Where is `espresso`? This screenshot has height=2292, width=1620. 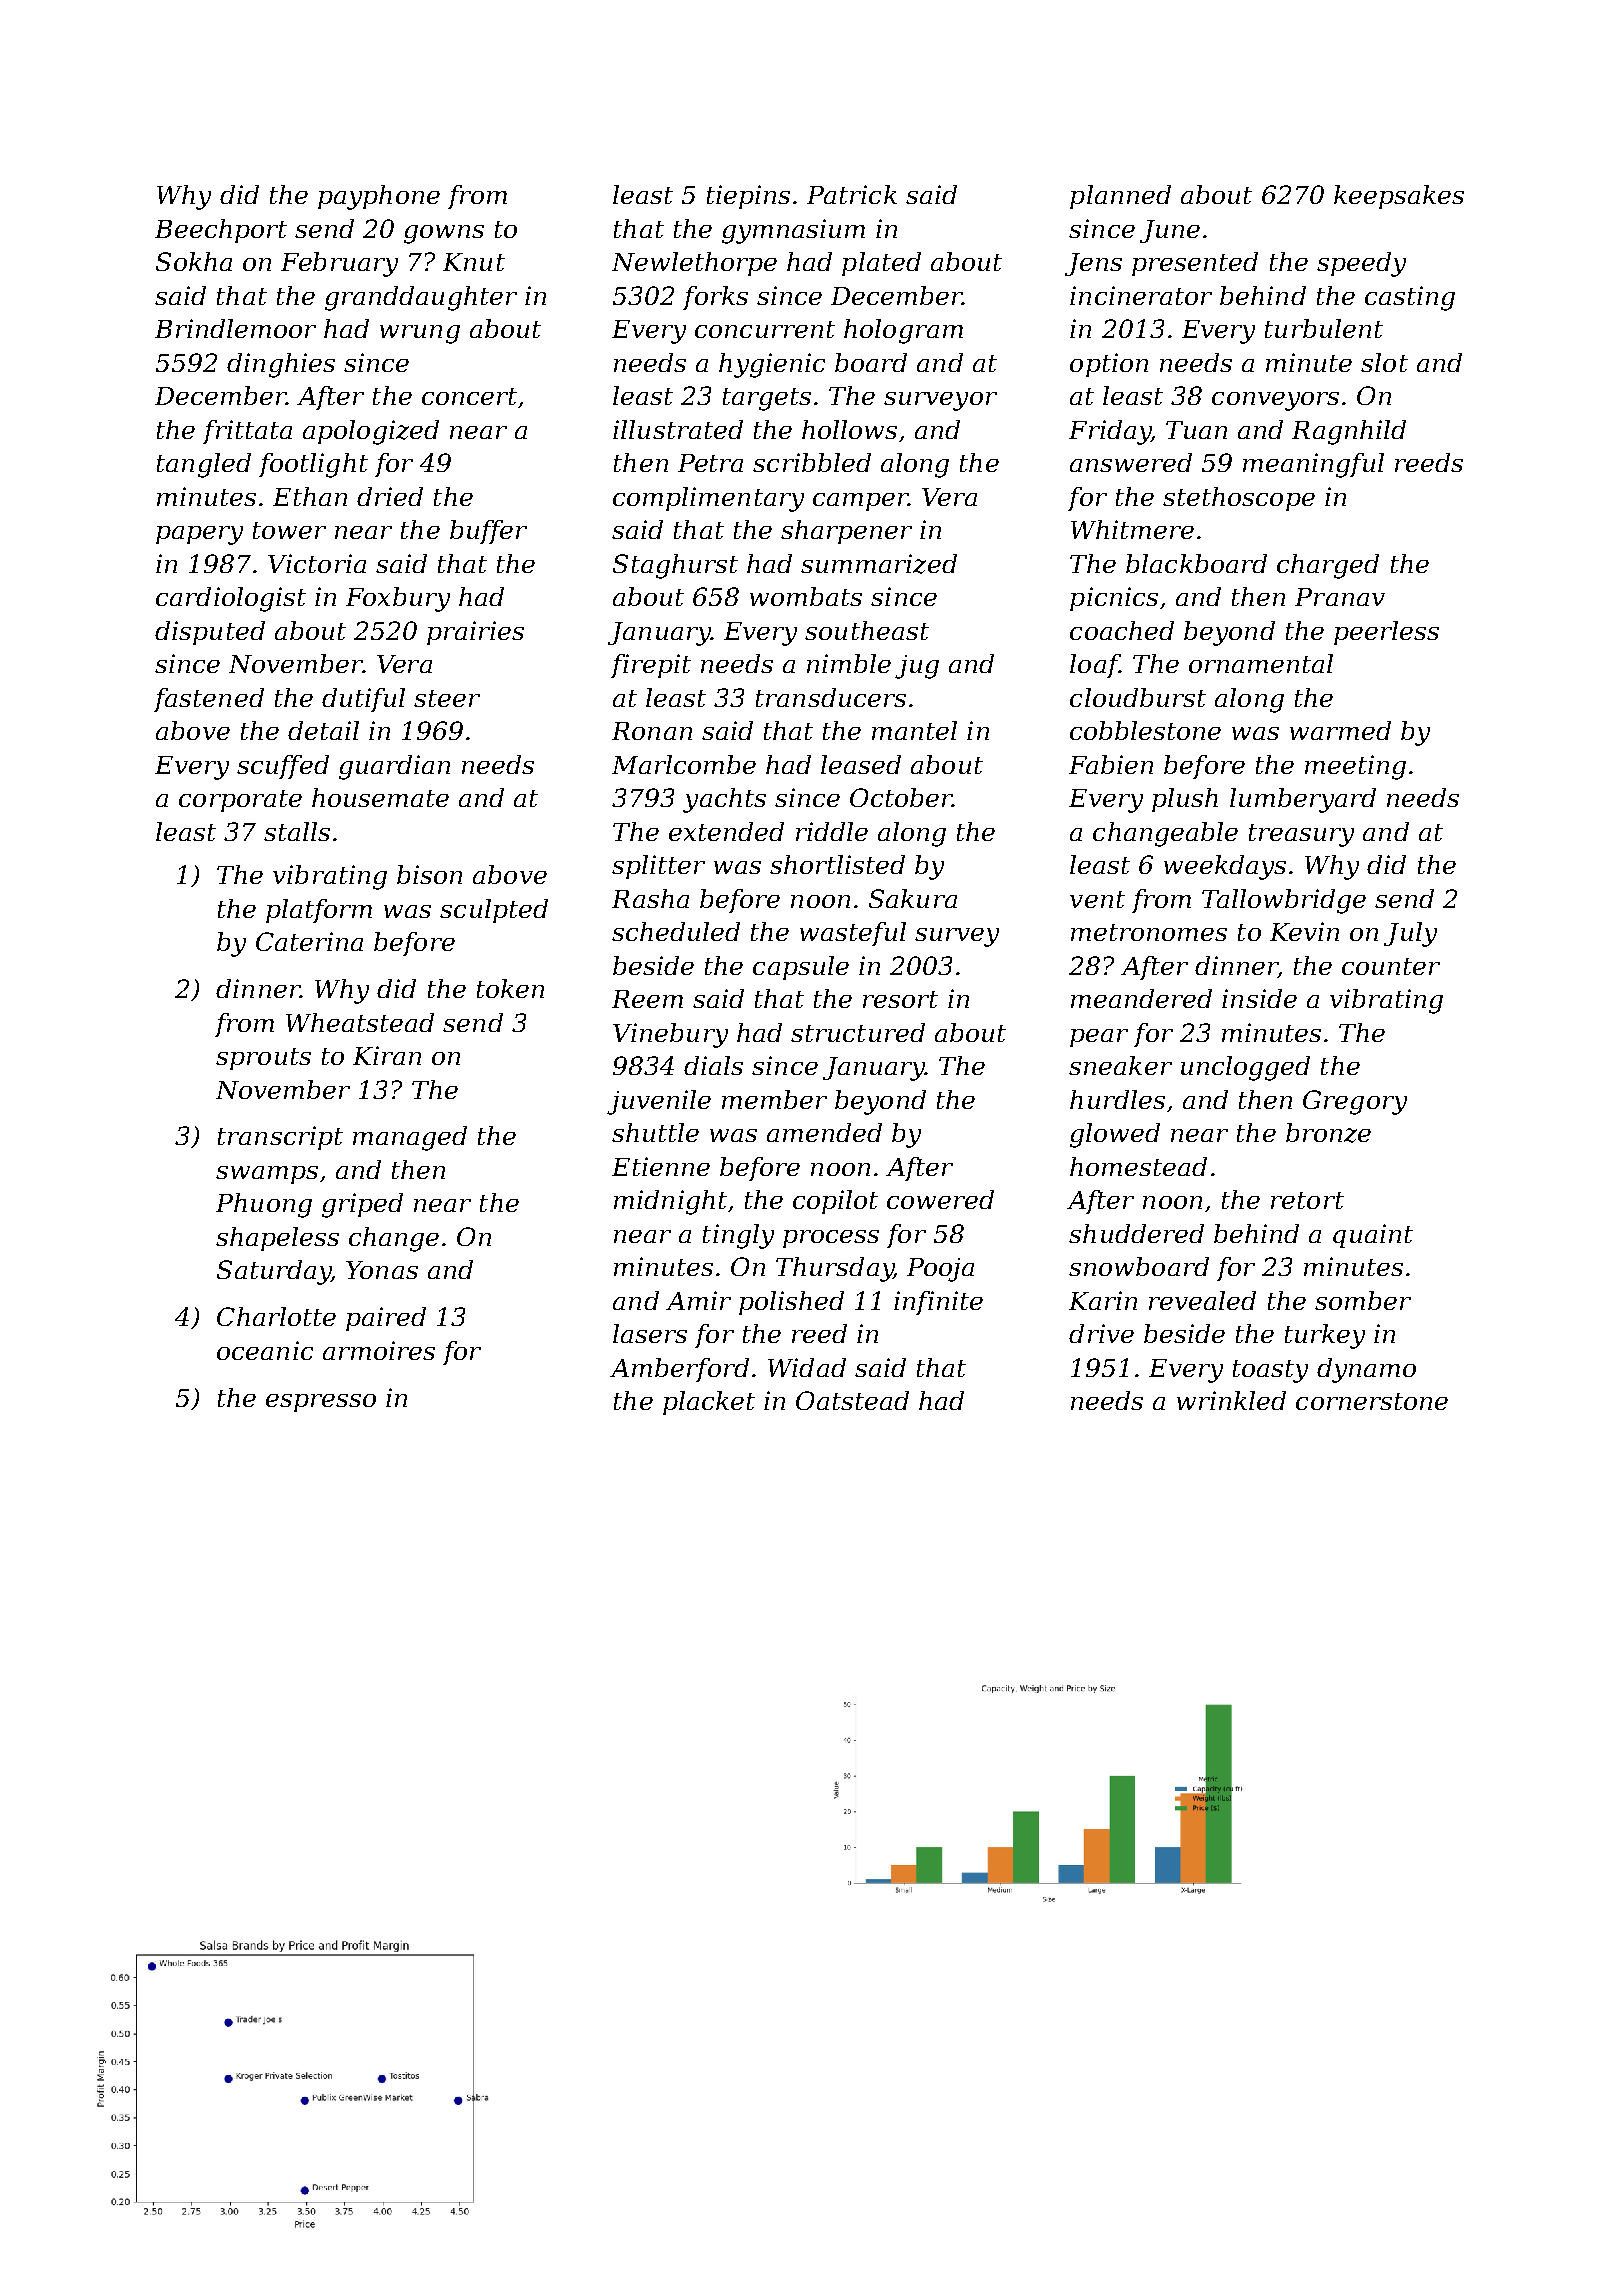 espresso is located at coordinates (321, 1403).
